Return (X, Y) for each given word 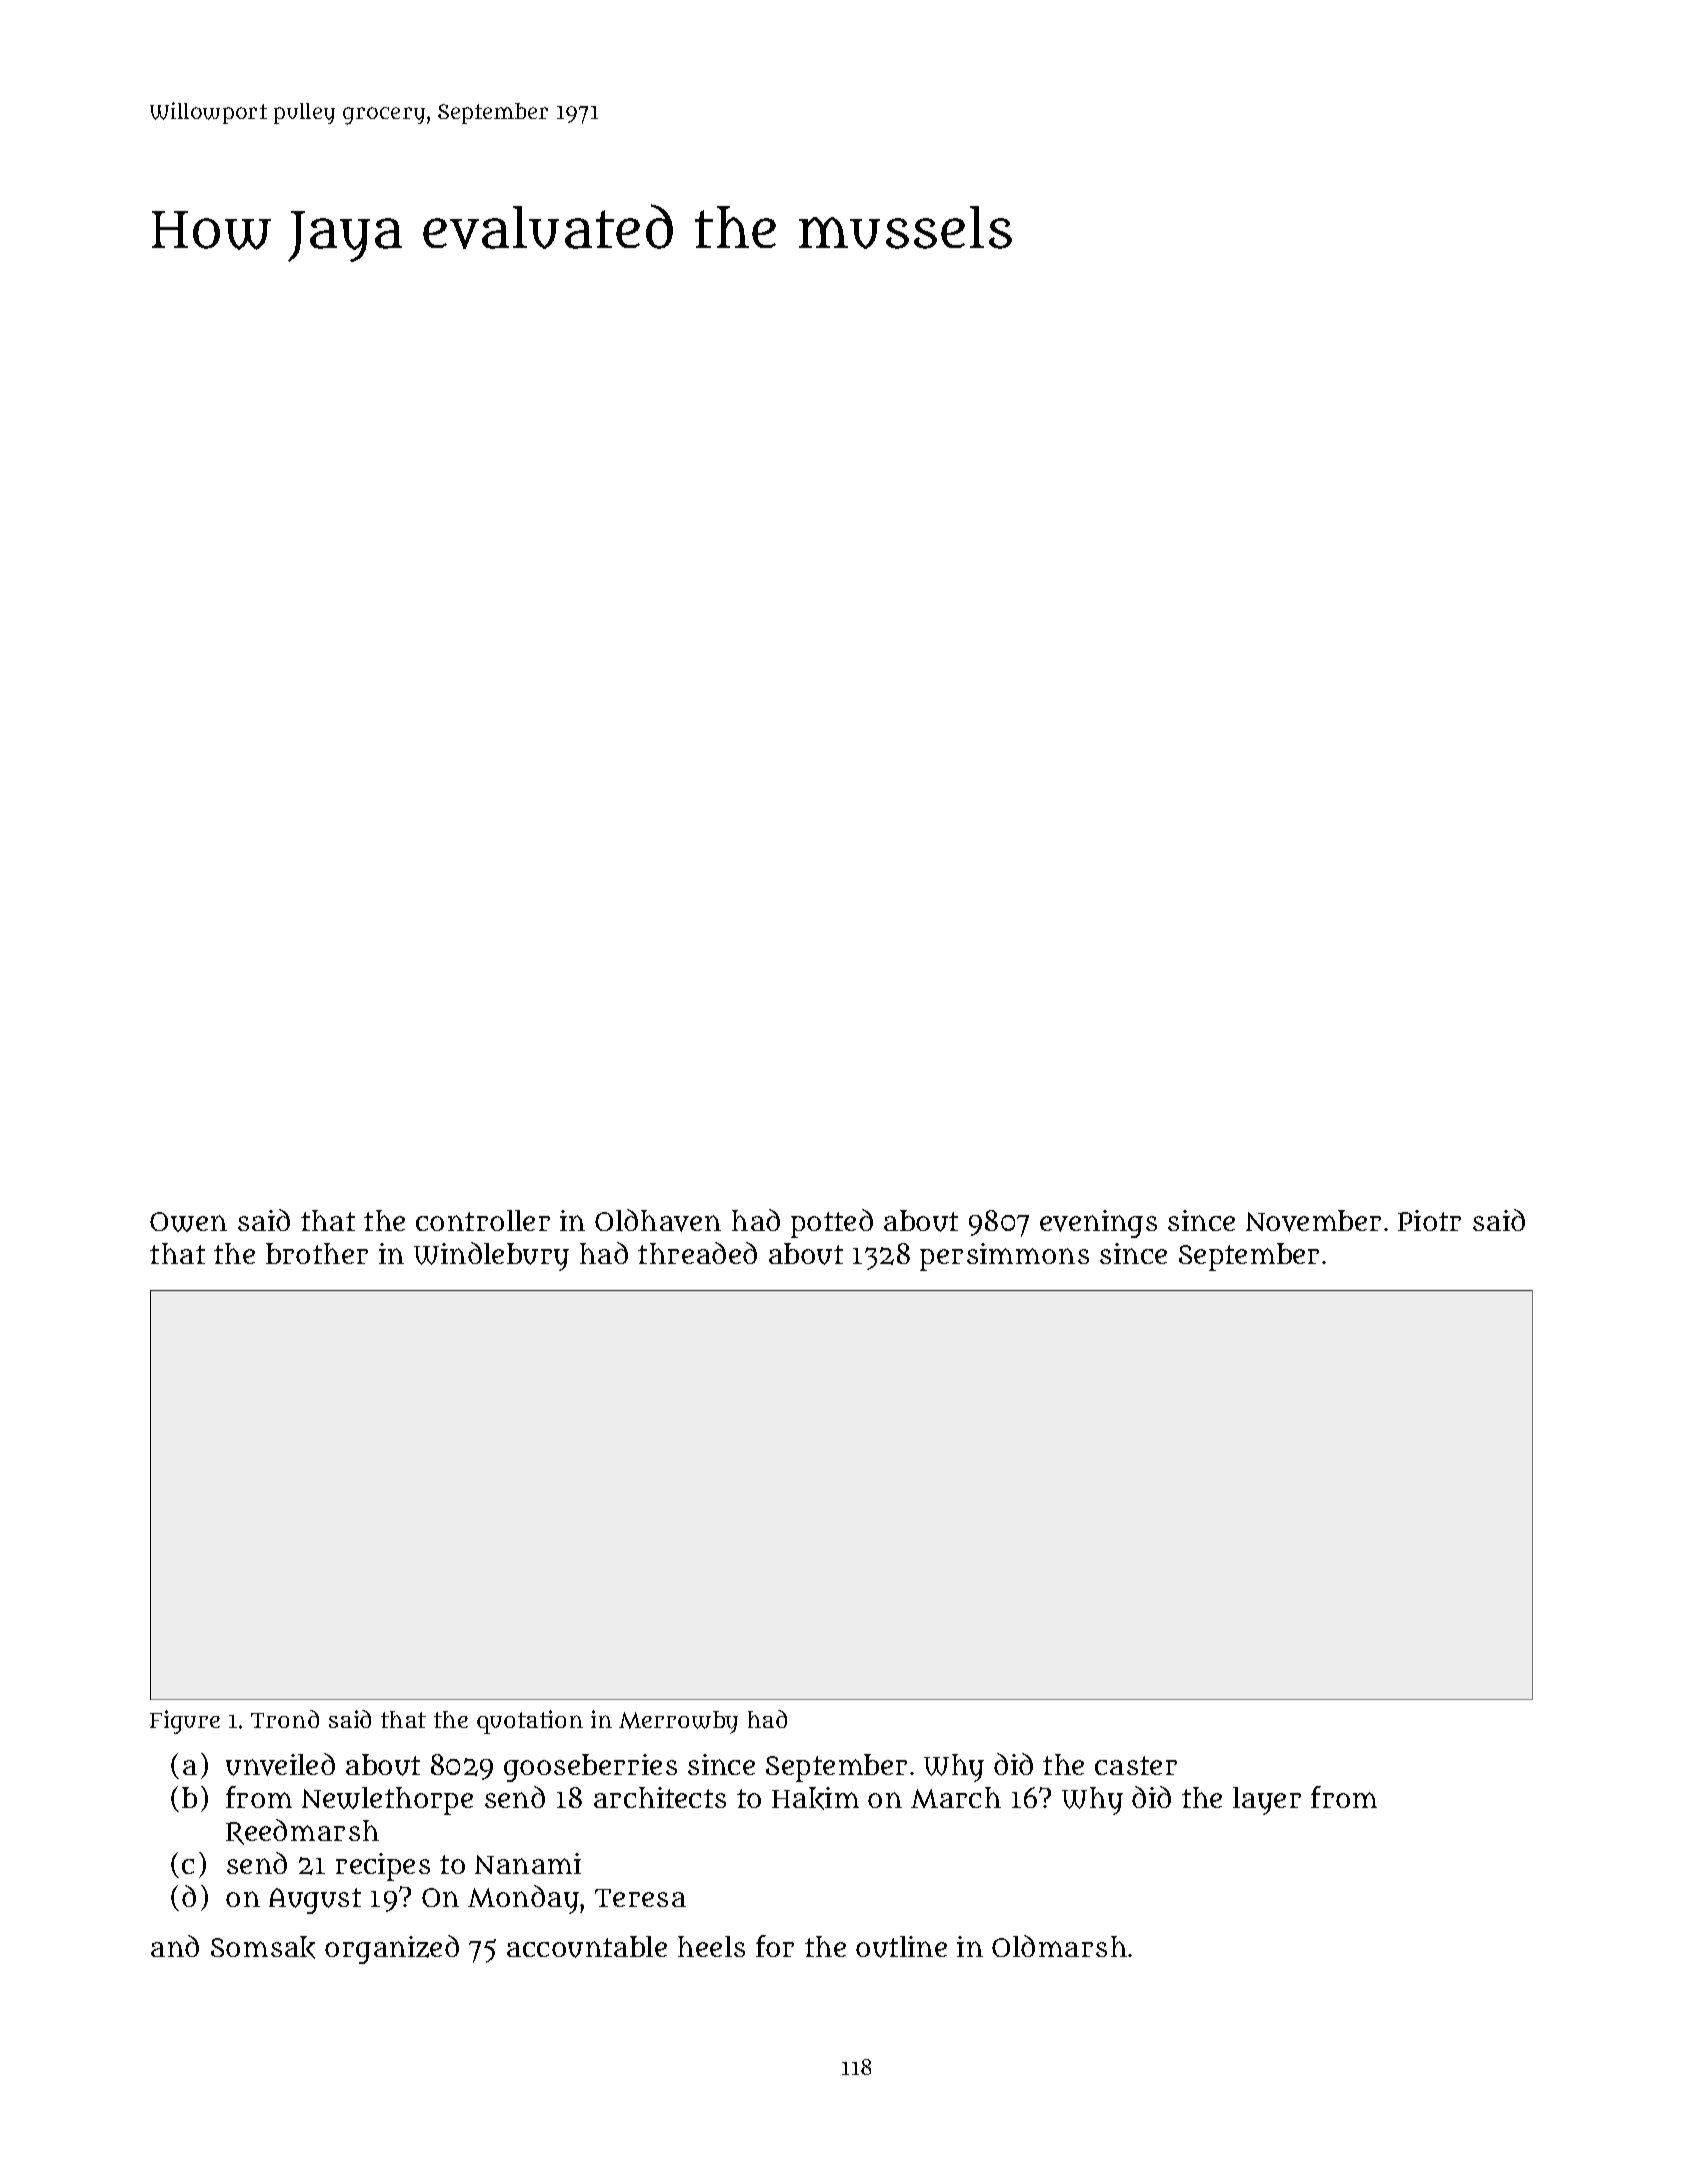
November (1313, 1221)
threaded (697, 1253)
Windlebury (491, 1256)
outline (901, 1947)
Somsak (263, 1947)
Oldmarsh (1059, 1946)
